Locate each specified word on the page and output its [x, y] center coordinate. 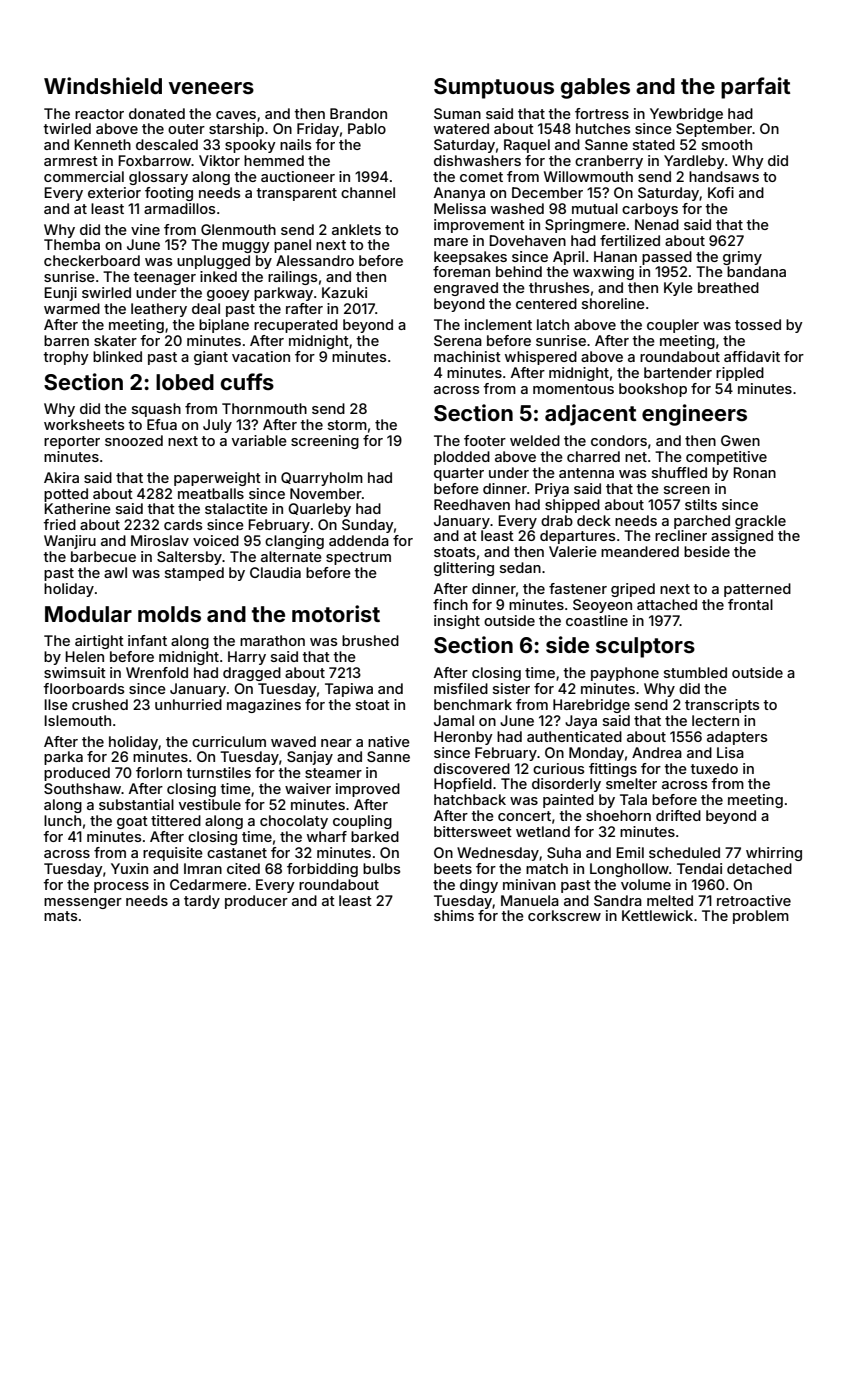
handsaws [724, 176]
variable [259, 440]
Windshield [103, 85]
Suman [457, 113]
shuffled [679, 472]
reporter [72, 442]
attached [667, 604]
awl [115, 572]
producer [256, 902]
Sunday [368, 526]
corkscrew [564, 915]
